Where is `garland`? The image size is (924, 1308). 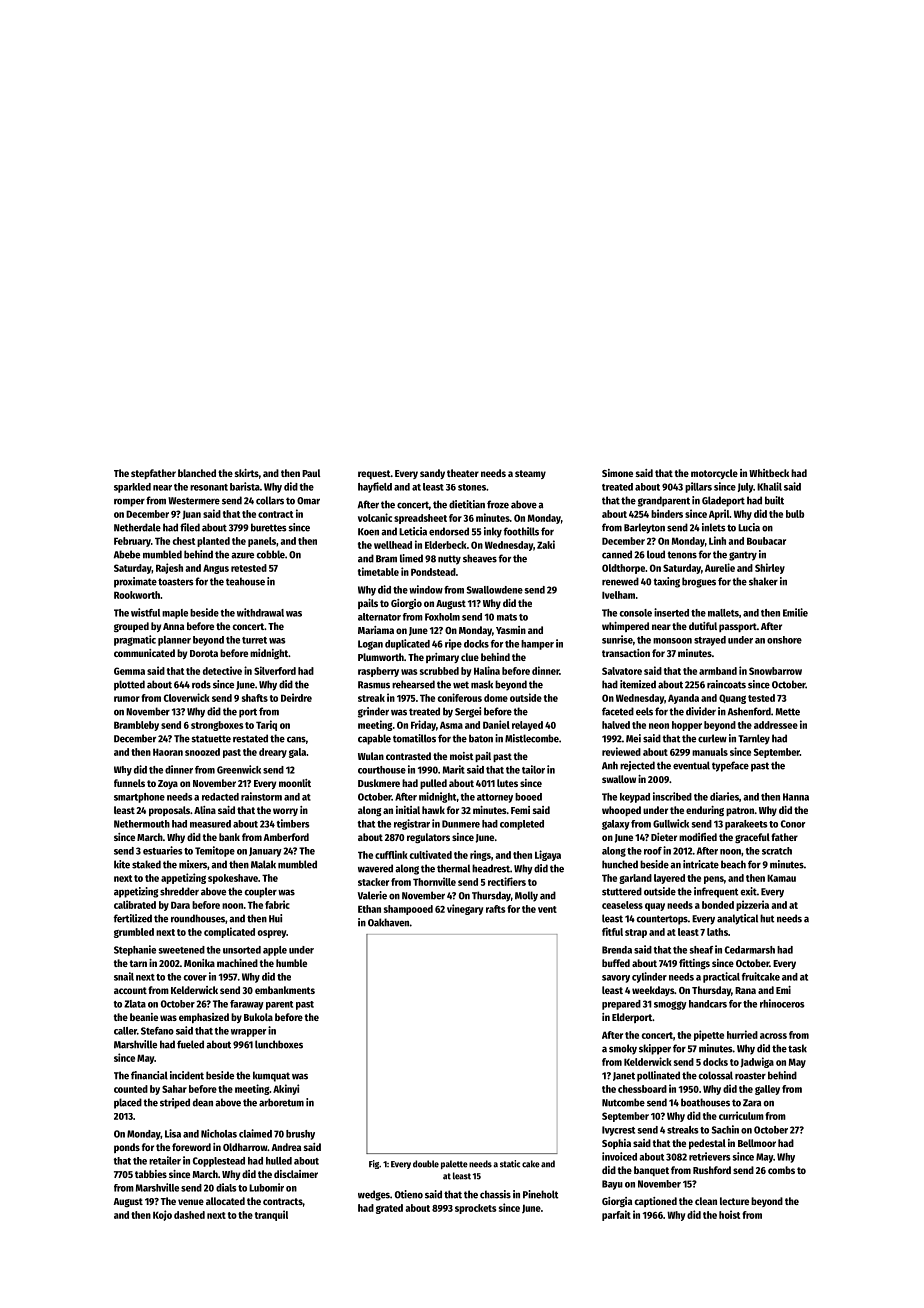 garland is located at coordinates (635, 879).
